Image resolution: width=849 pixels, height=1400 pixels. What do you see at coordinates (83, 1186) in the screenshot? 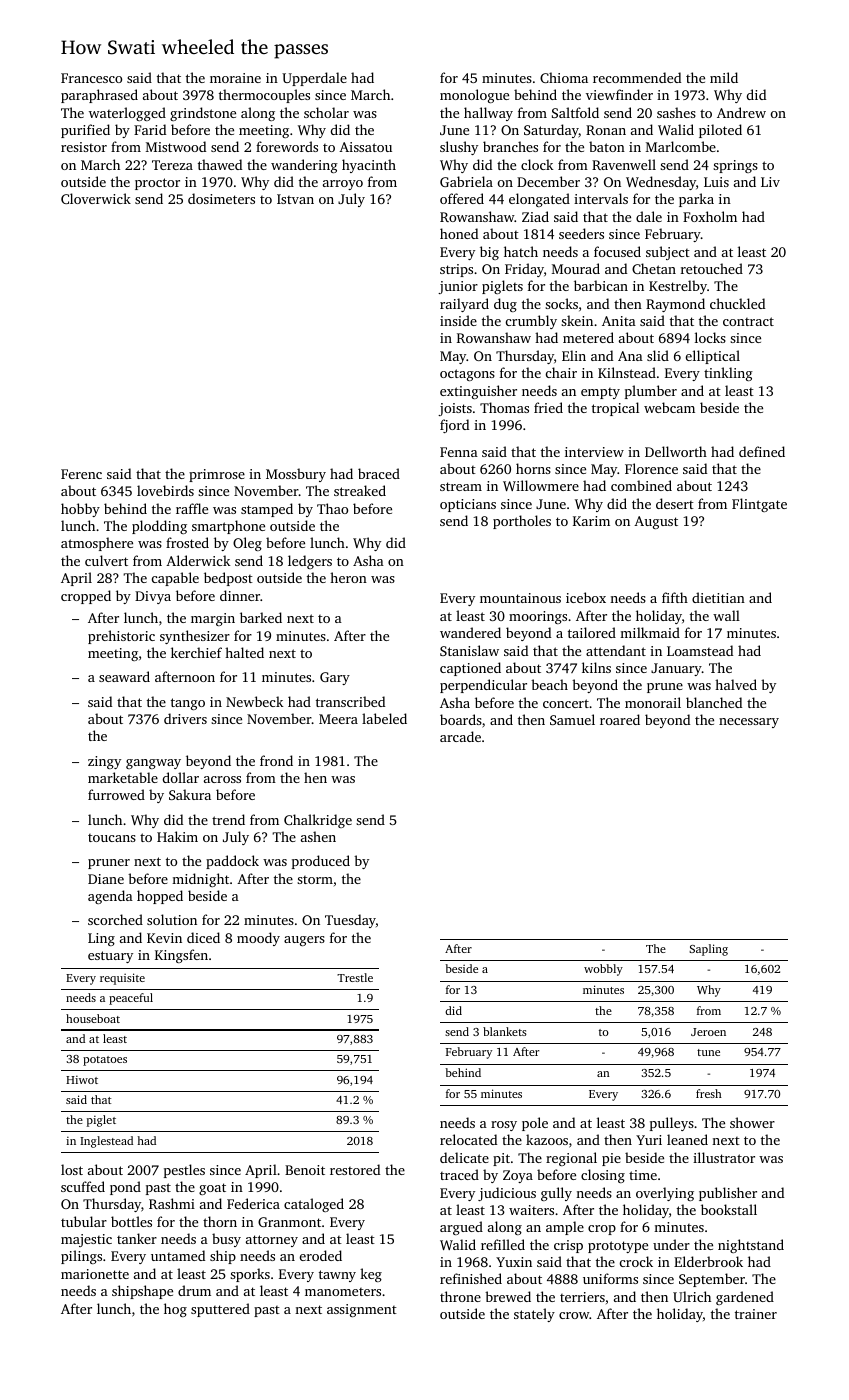
I see `scuffed` at bounding box center [83, 1186].
